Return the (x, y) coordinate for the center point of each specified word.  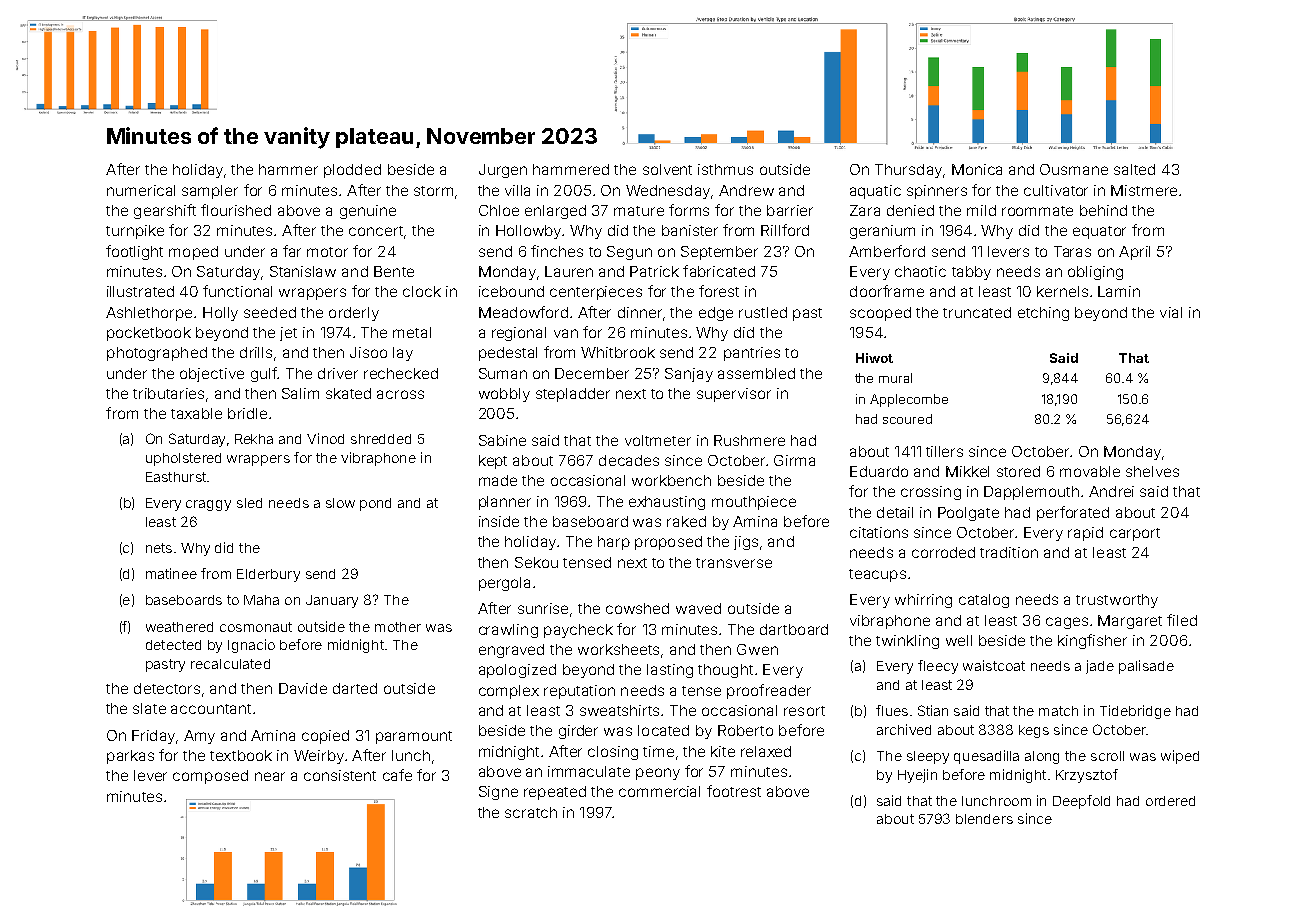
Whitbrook (618, 352)
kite (723, 751)
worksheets (618, 649)
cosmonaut (256, 627)
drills (256, 352)
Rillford (785, 230)
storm (433, 191)
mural (895, 378)
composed (210, 777)
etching (1043, 314)
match (1058, 711)
